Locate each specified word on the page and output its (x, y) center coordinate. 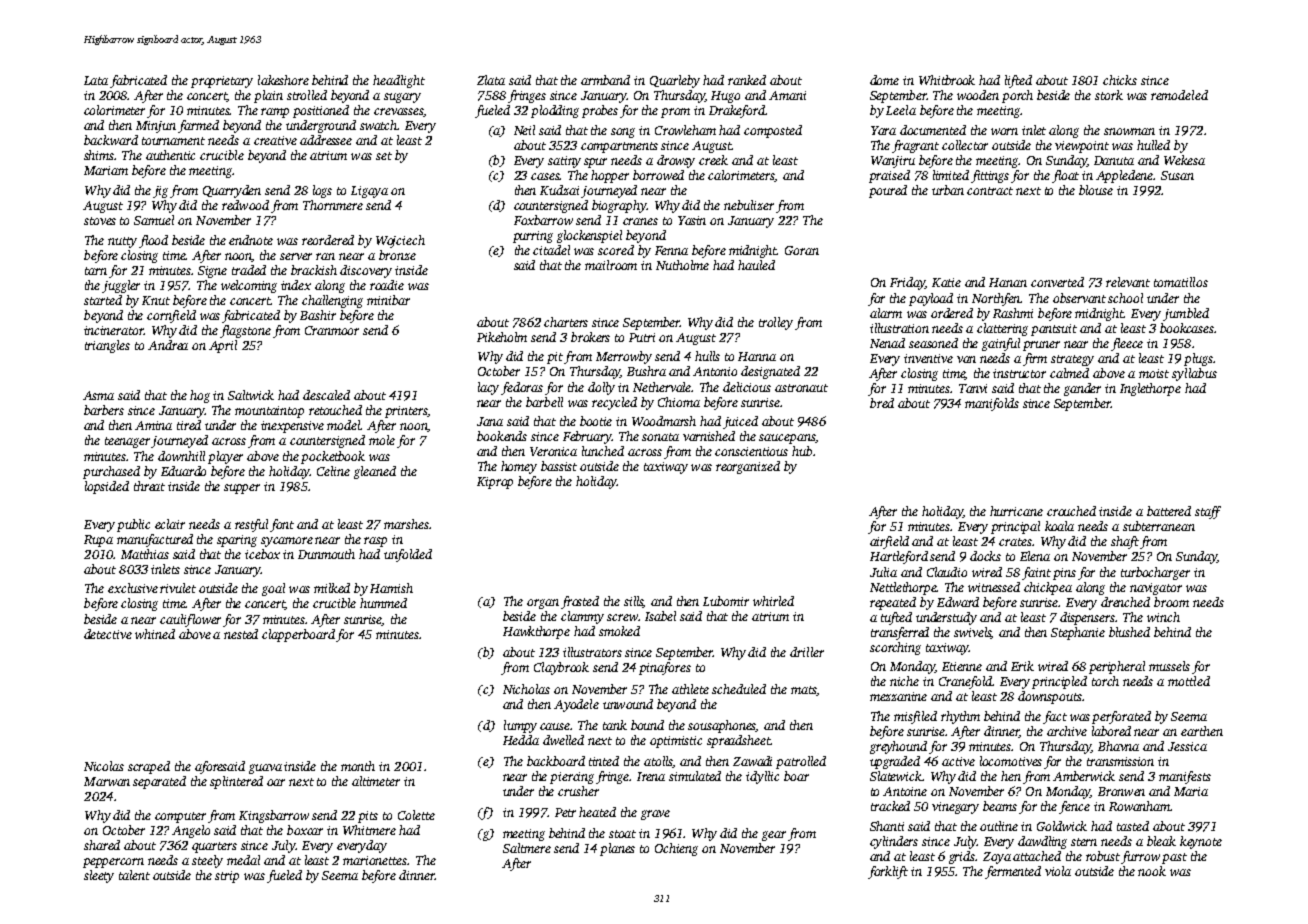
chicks (1120, 80)
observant (1079, 298)
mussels (1169, 666)
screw (622, 617)
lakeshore (283, 80)
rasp (375, 542)
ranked (747, 80)
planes (617, 849)
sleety (99, 876)
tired (189, 425)
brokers (590, 337)
